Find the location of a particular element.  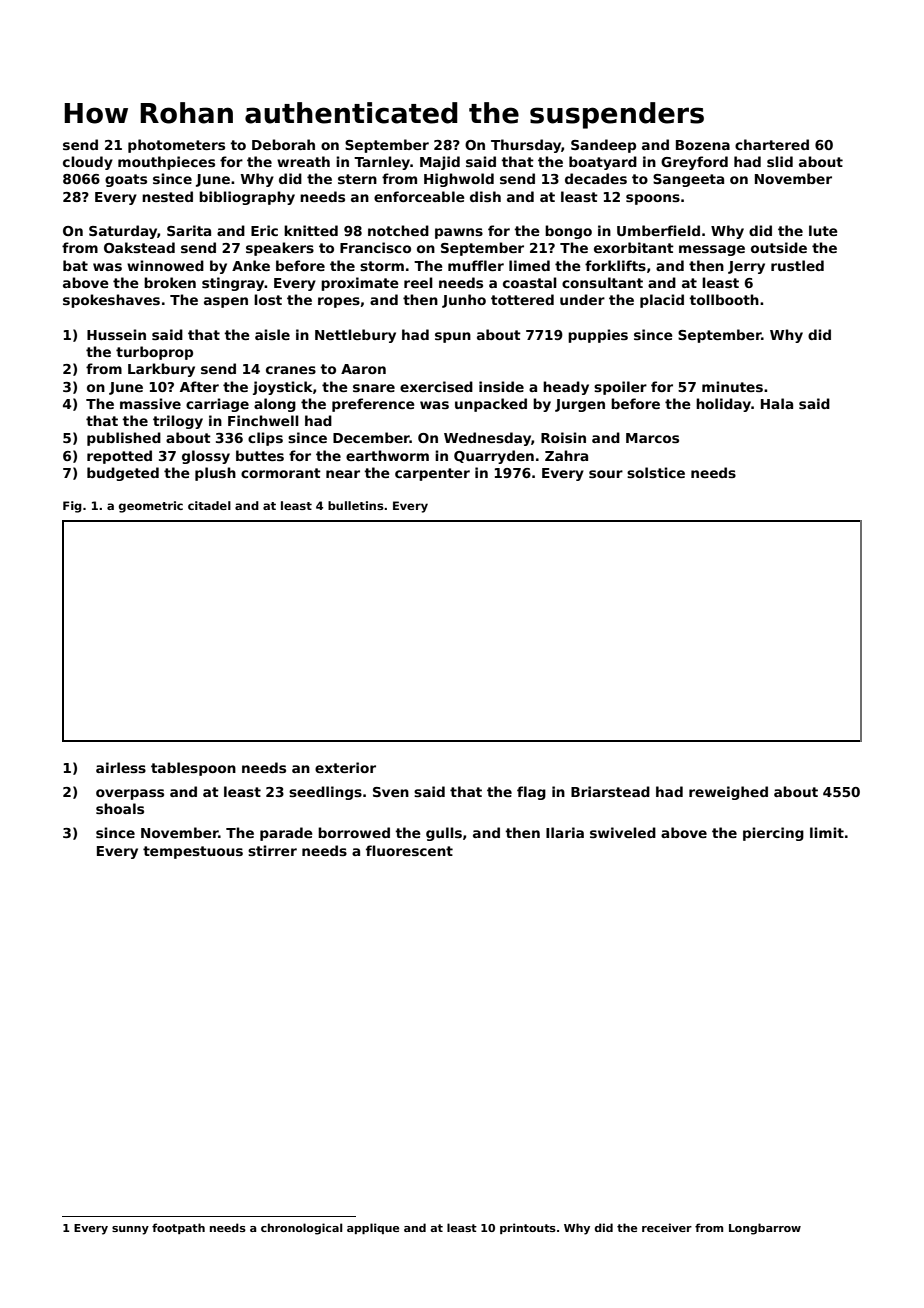

minutes is located at coordinates (732, 386).
